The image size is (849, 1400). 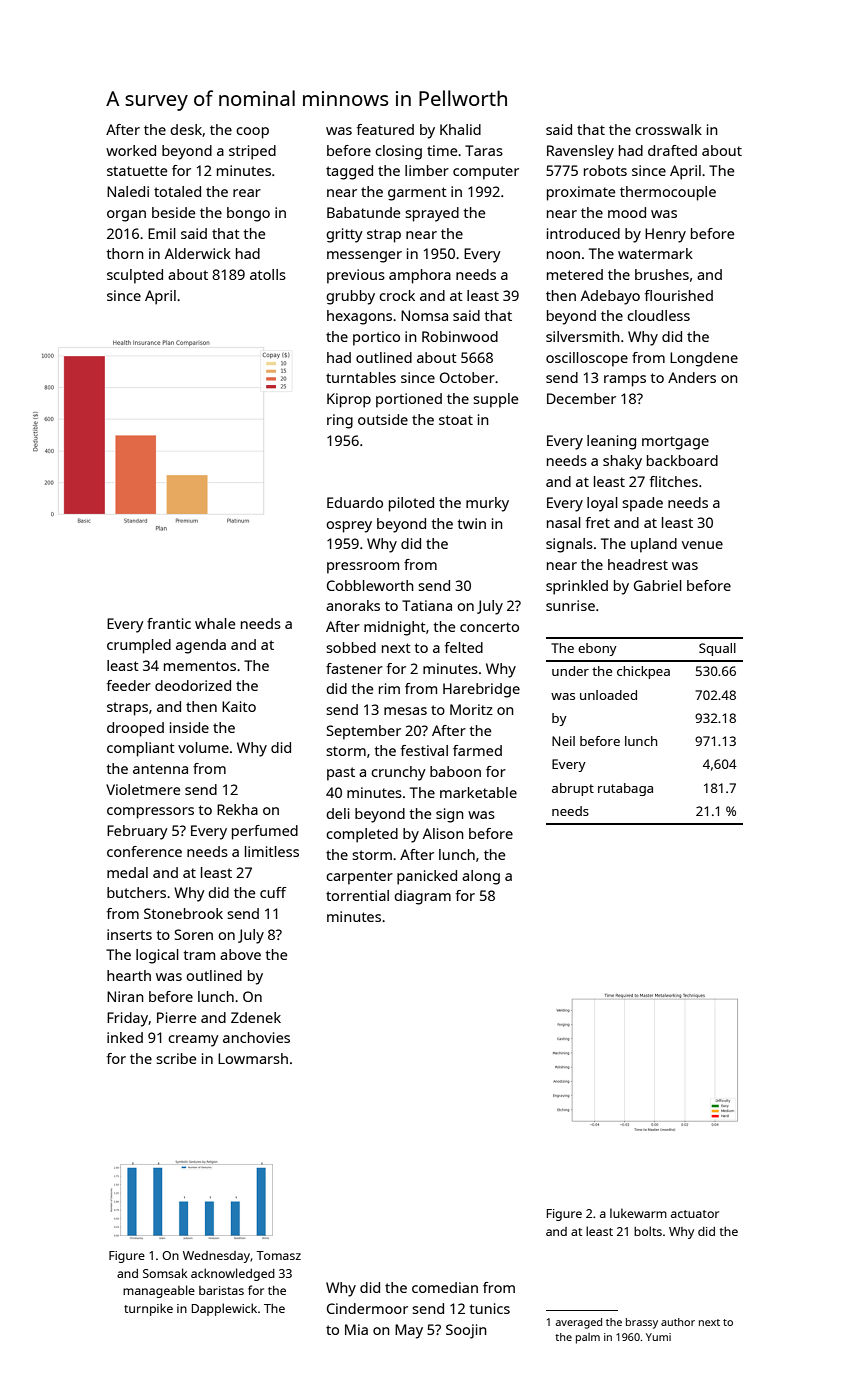 I want to click on Khalid, so click(x=460, y=129).
